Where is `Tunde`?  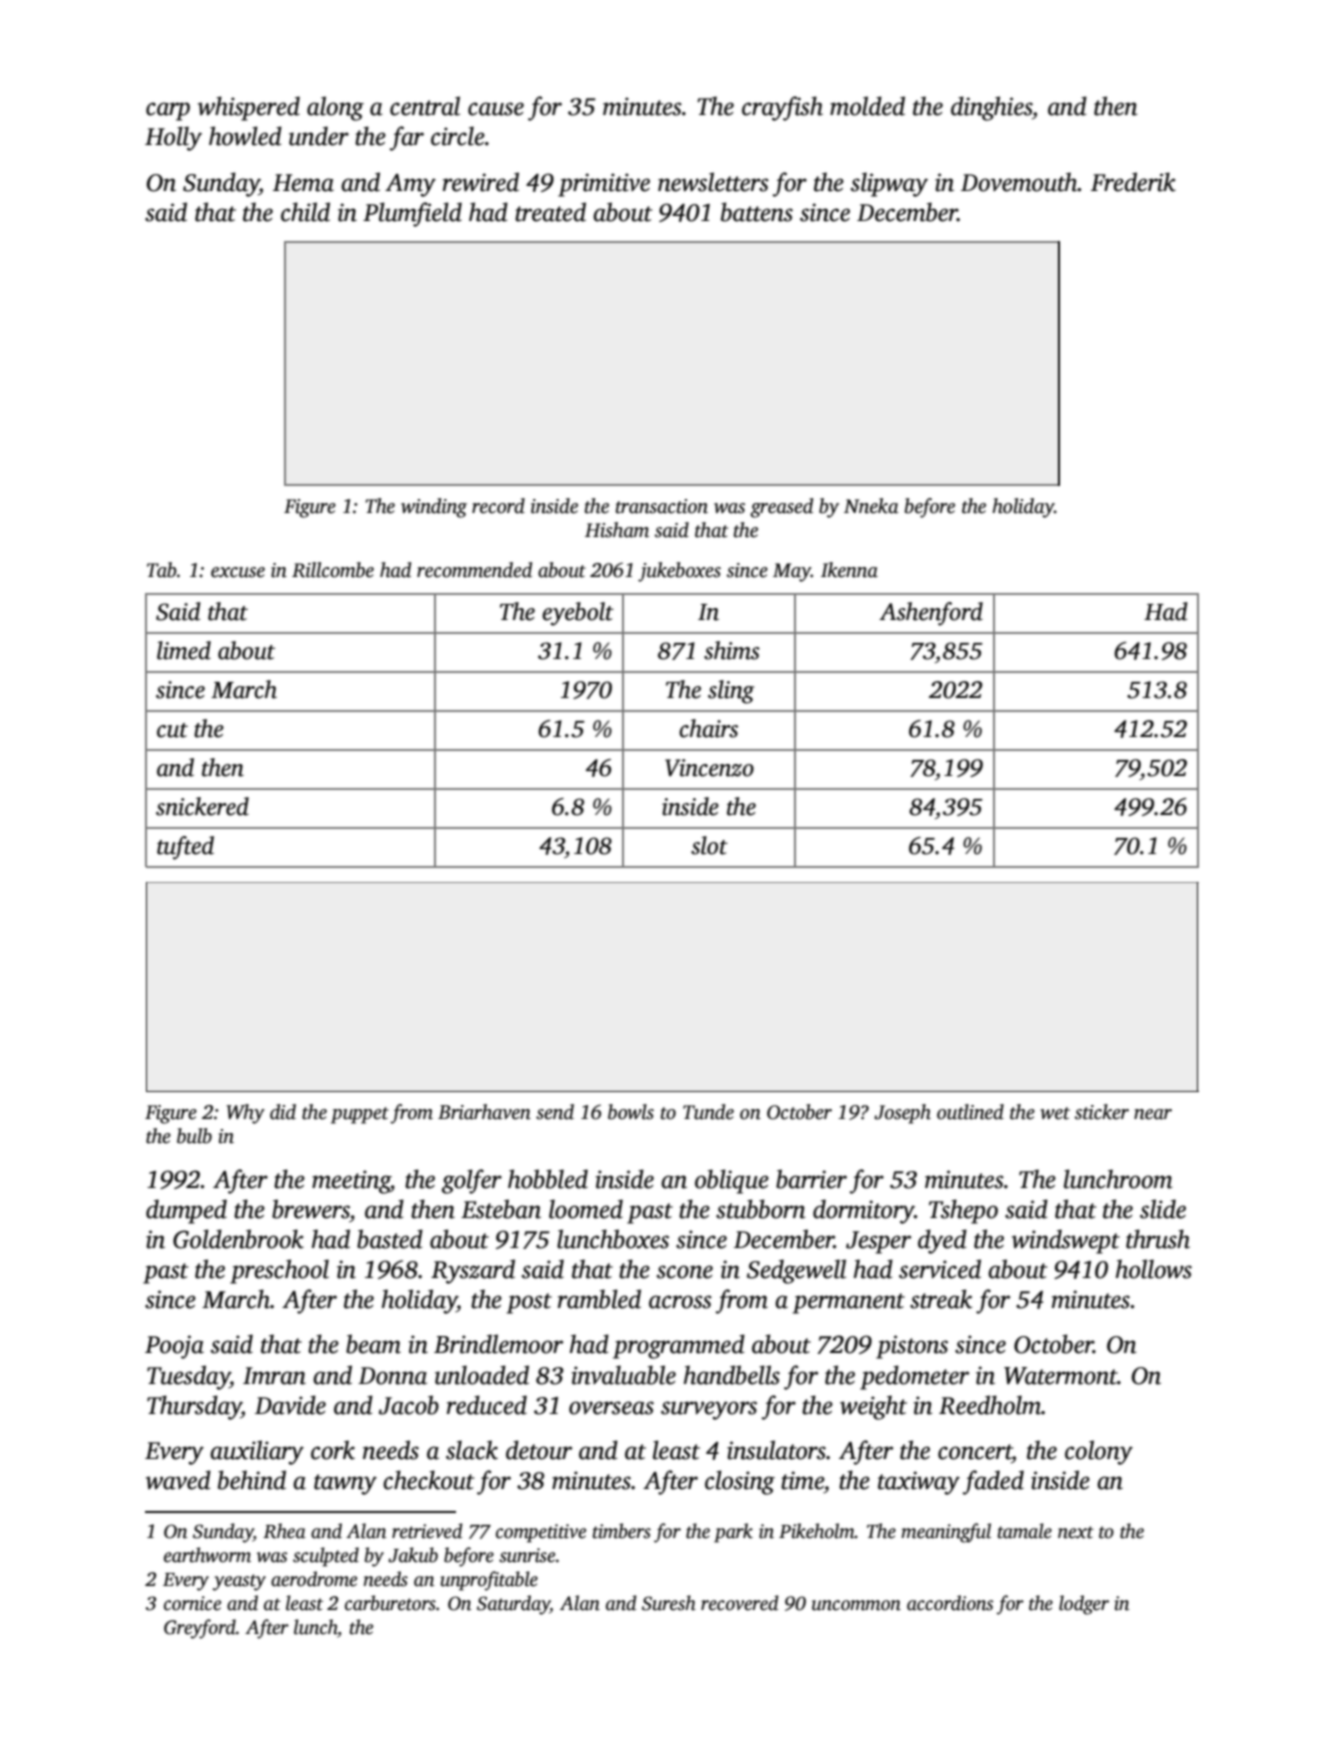
Tunde is located at coordinates (708, 1112).
